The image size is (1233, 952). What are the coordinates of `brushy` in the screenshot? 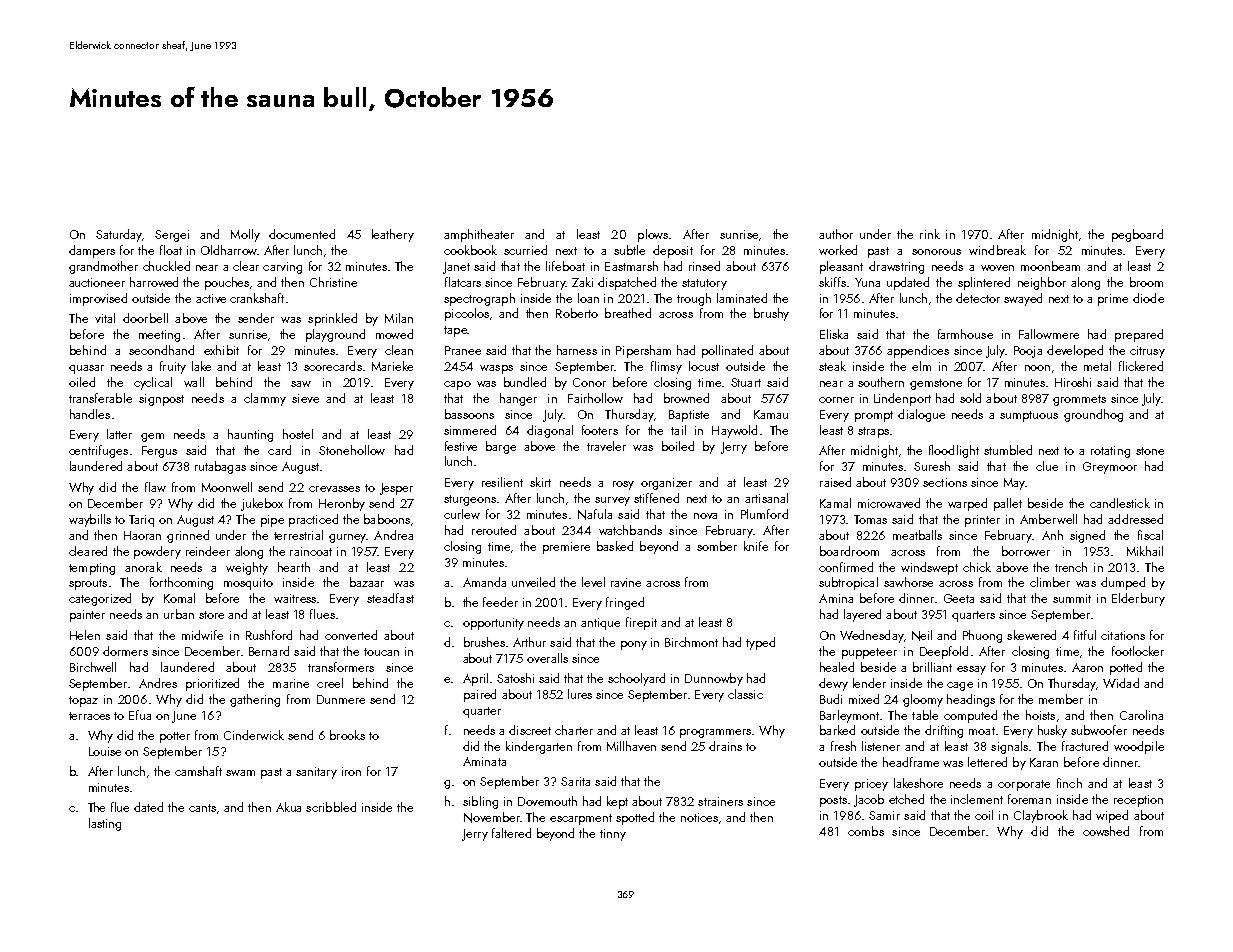 It's located at (771, 314).
